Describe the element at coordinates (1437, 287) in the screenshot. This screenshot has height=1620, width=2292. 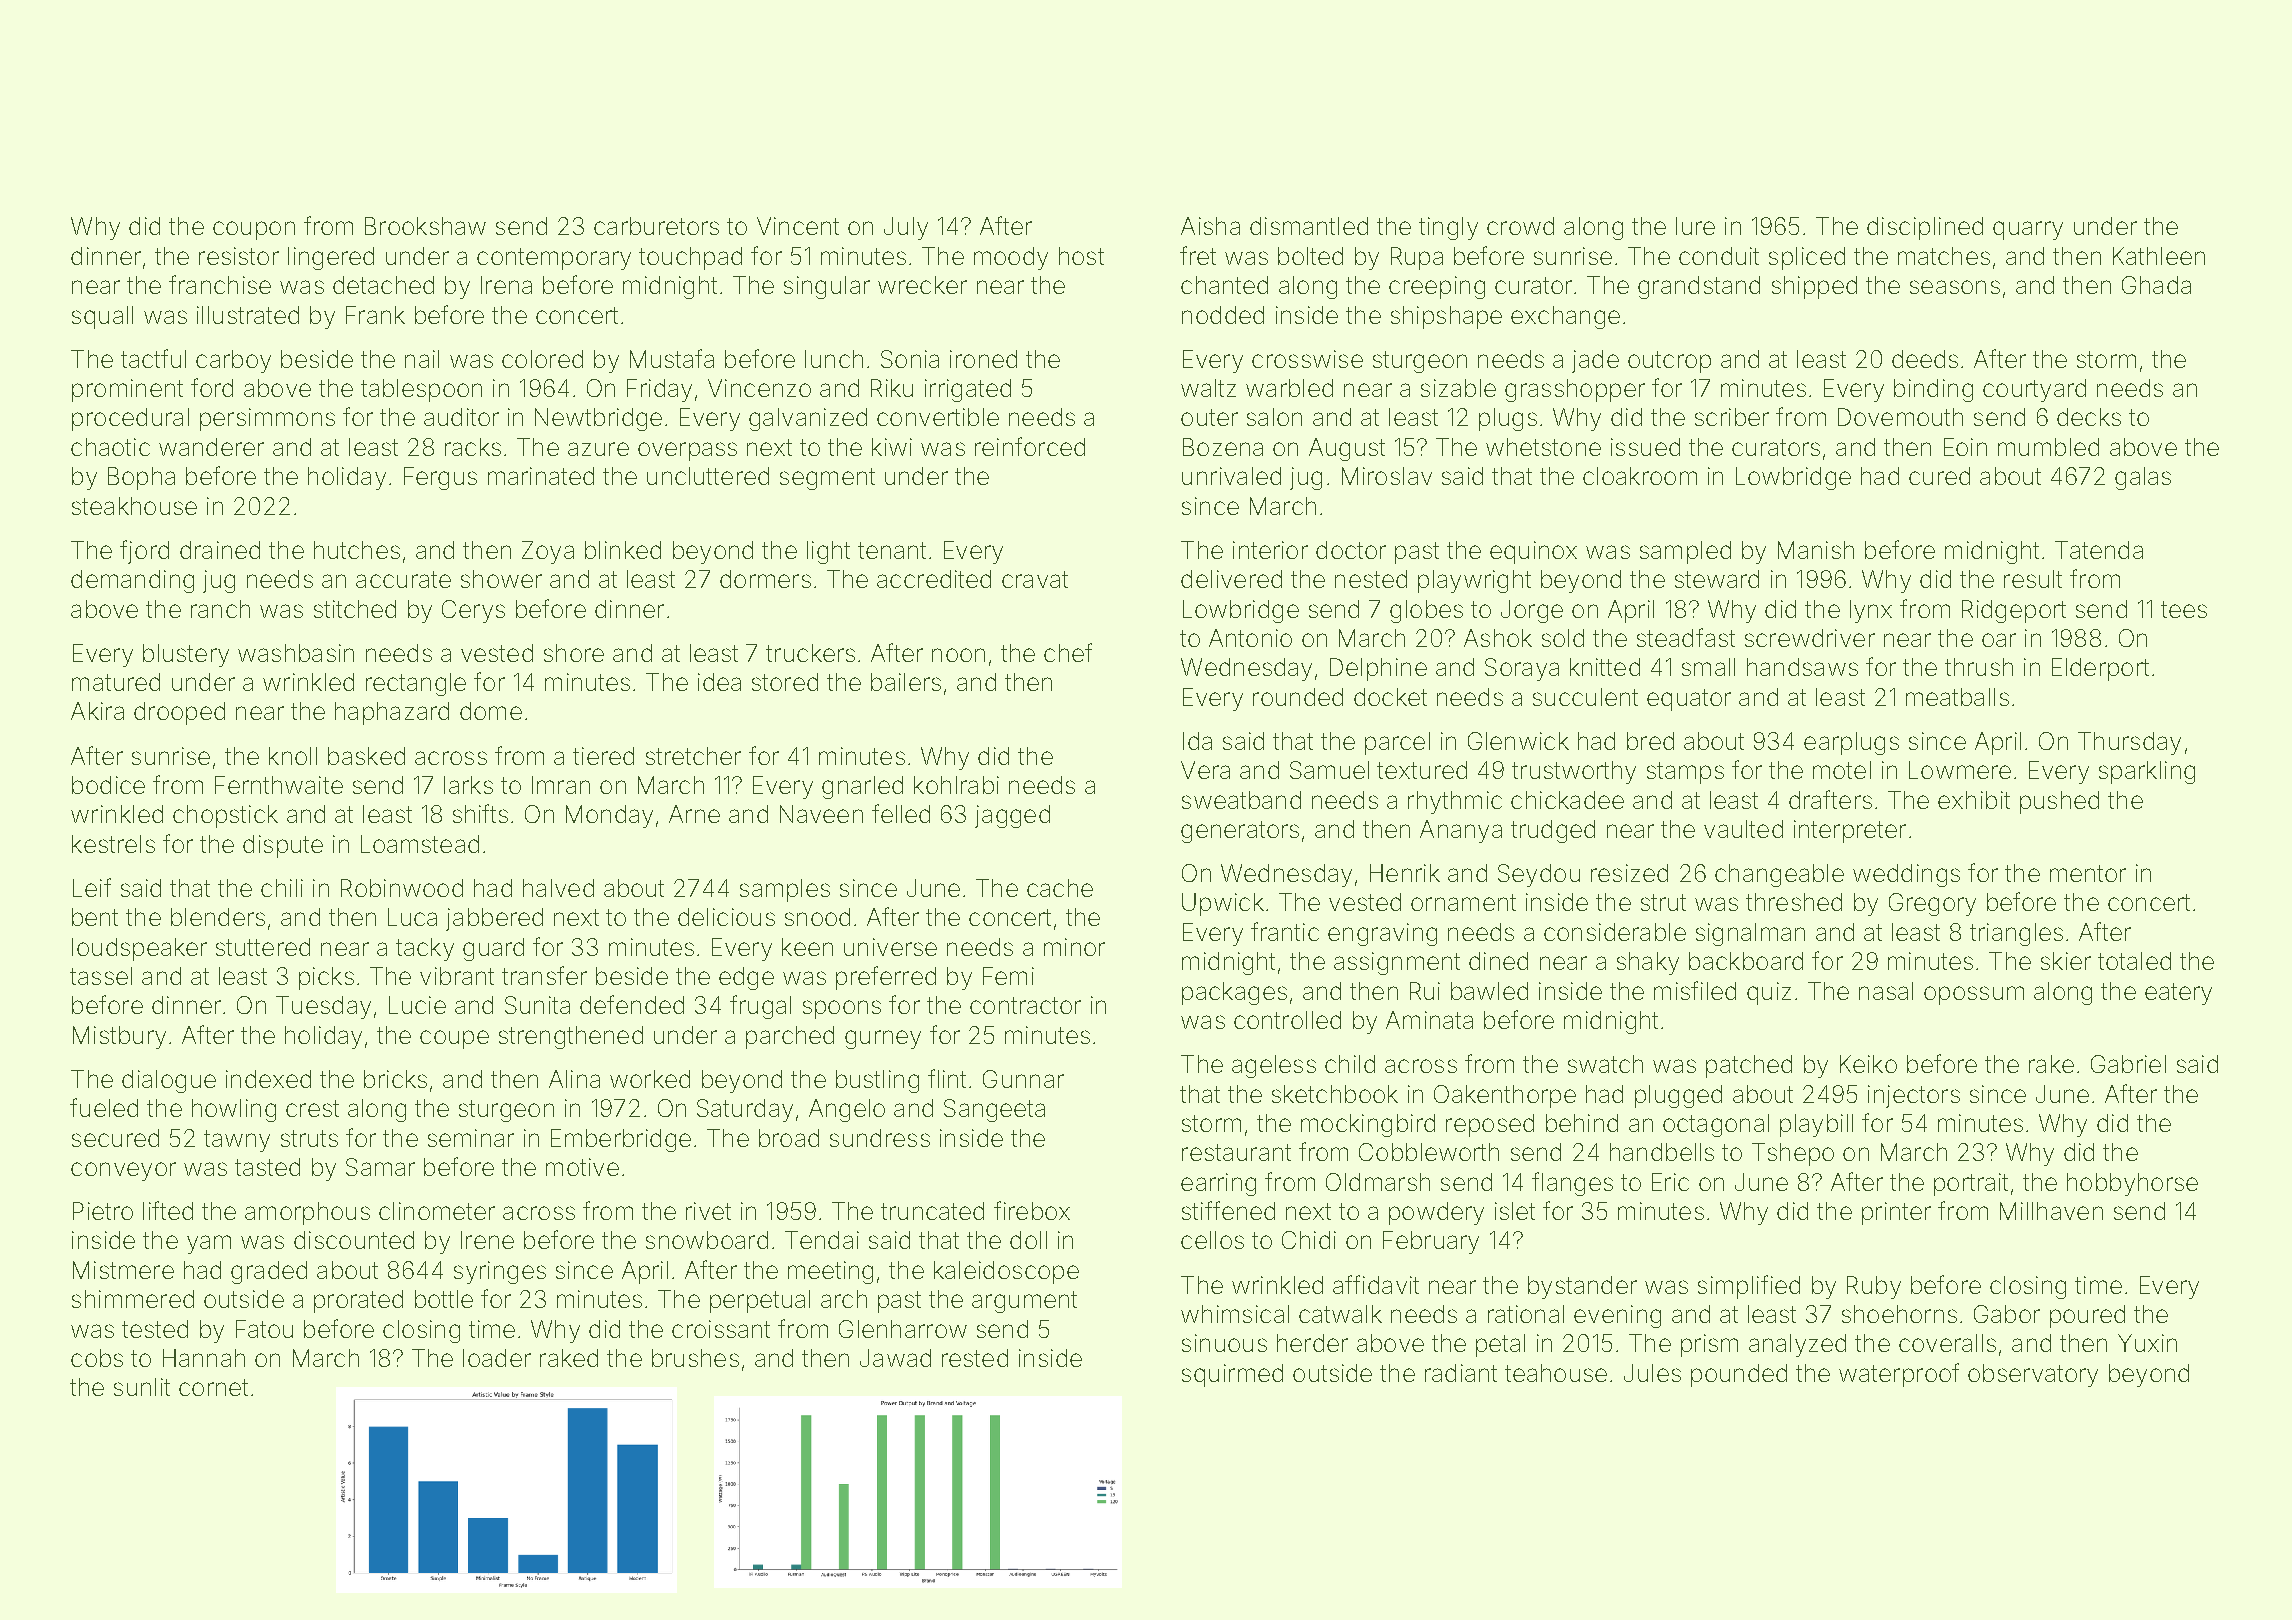
I see `creeping` at that location.
